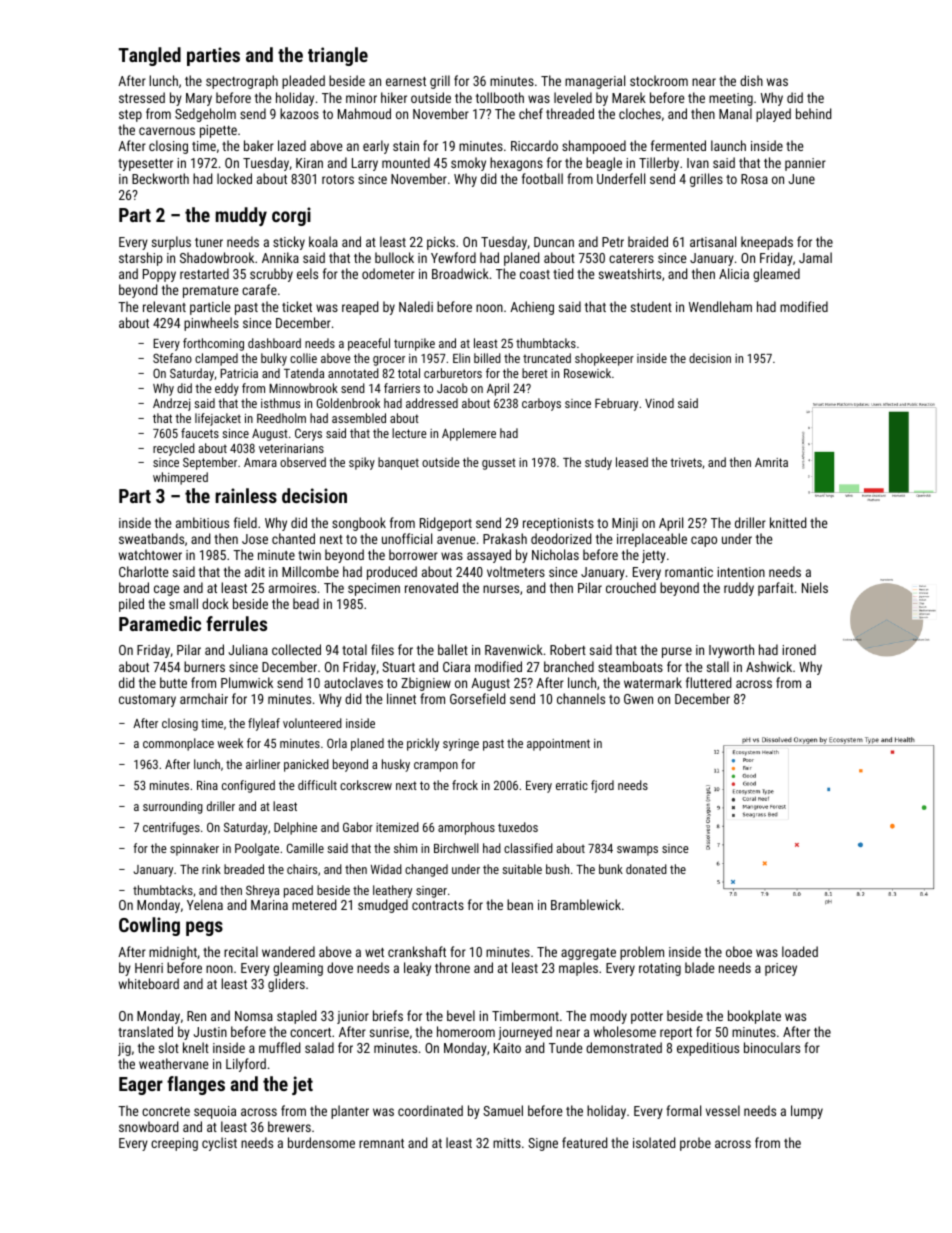 This screenshot has height=1233, width=952. Describe the element at coordinates (708, 682) in the screenshot. I see `fluttered` at that location.
